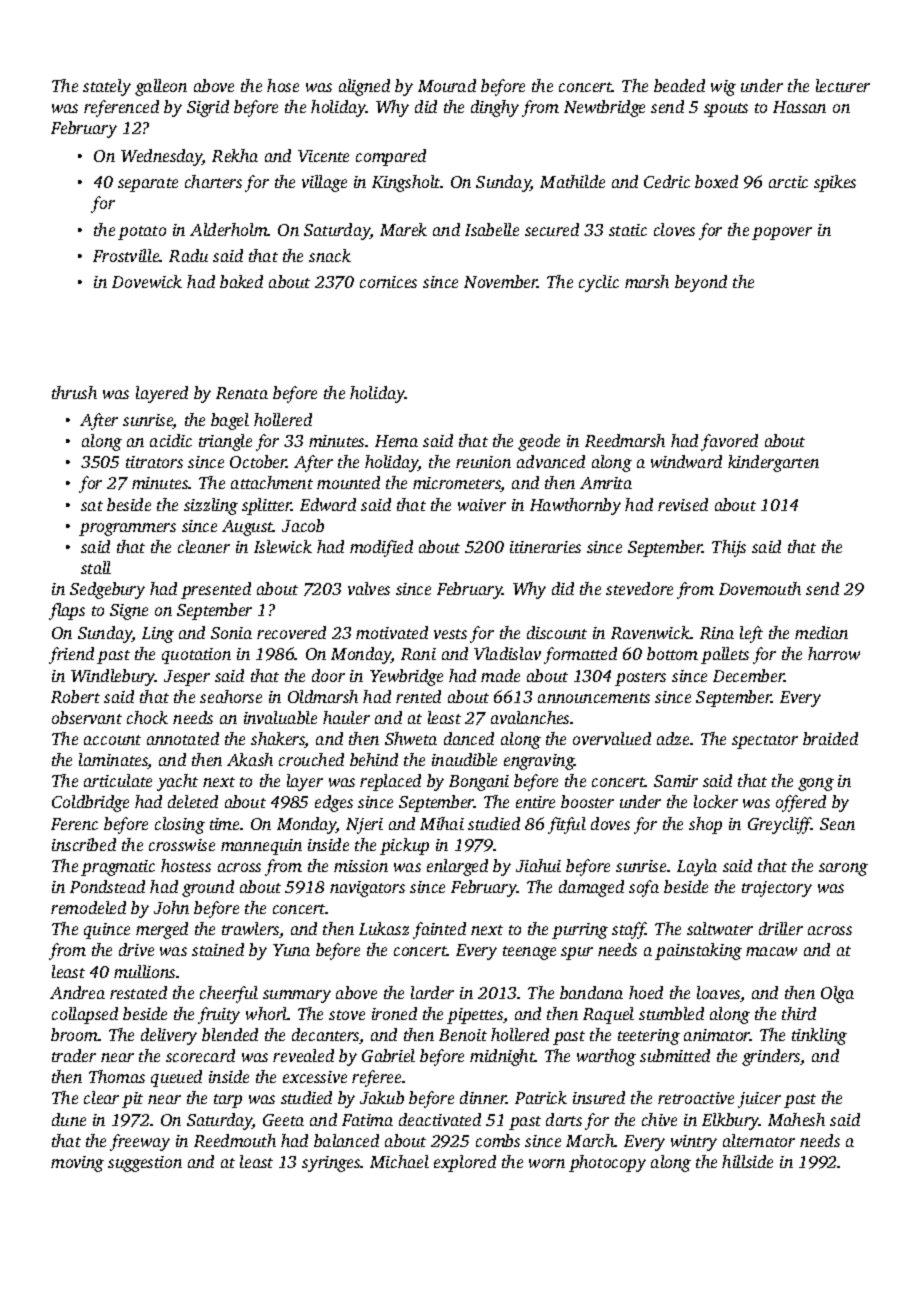 This screenshot has width=924, height=1314. Describe the element at coordinates (723, 88) in the screenshot. I see `wig` at that location.
